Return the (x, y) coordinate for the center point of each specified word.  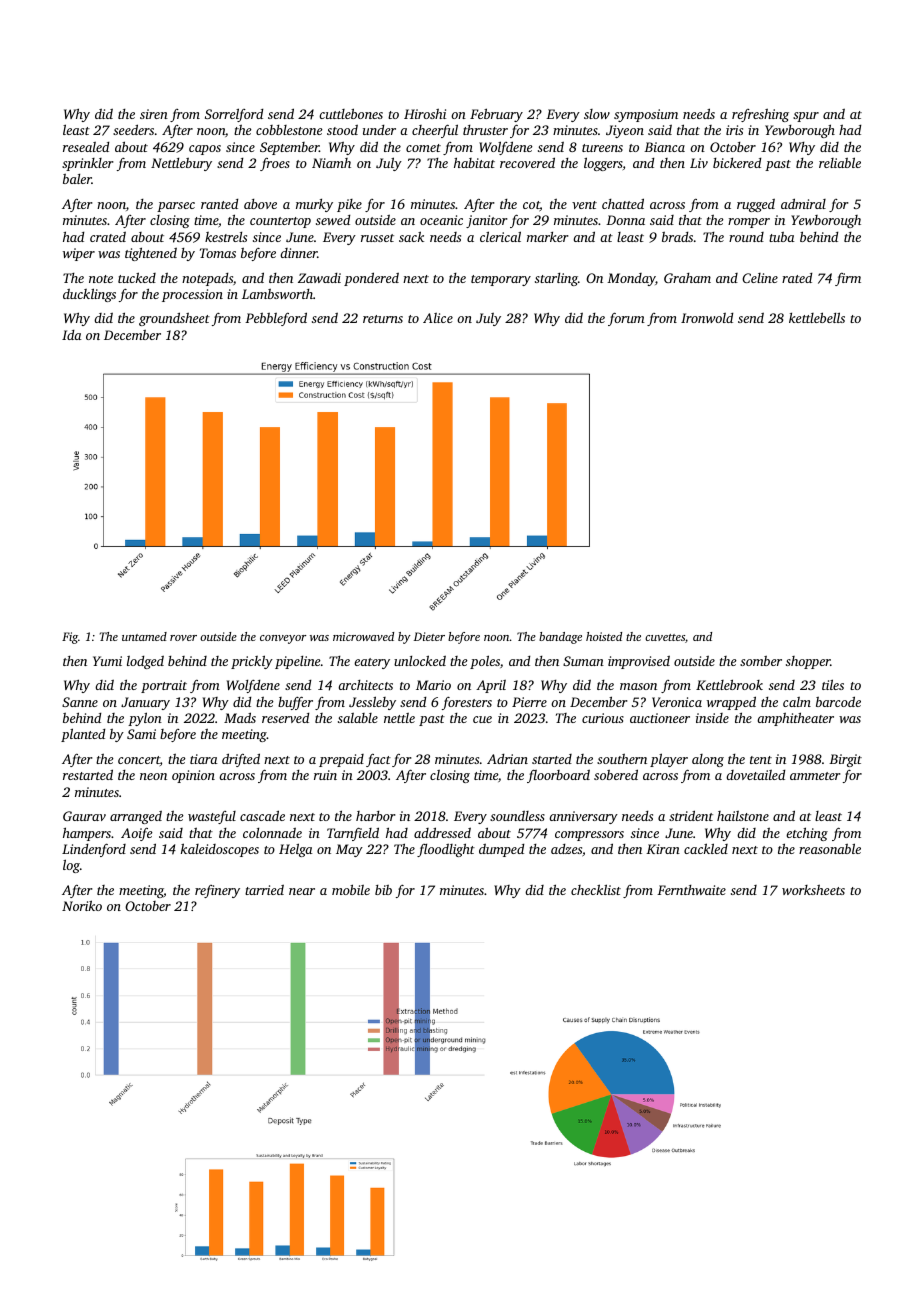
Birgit (845, 760)
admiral (803, 203)
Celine (760, 278)
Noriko (82, 905)
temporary (501, 280)
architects (365, 685)
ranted (219, 204)
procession (192, 295)
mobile (351, 889)
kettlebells (817, 317)
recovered (527, 162)
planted (83, 735)
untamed (144, 636)
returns (383, 319)
